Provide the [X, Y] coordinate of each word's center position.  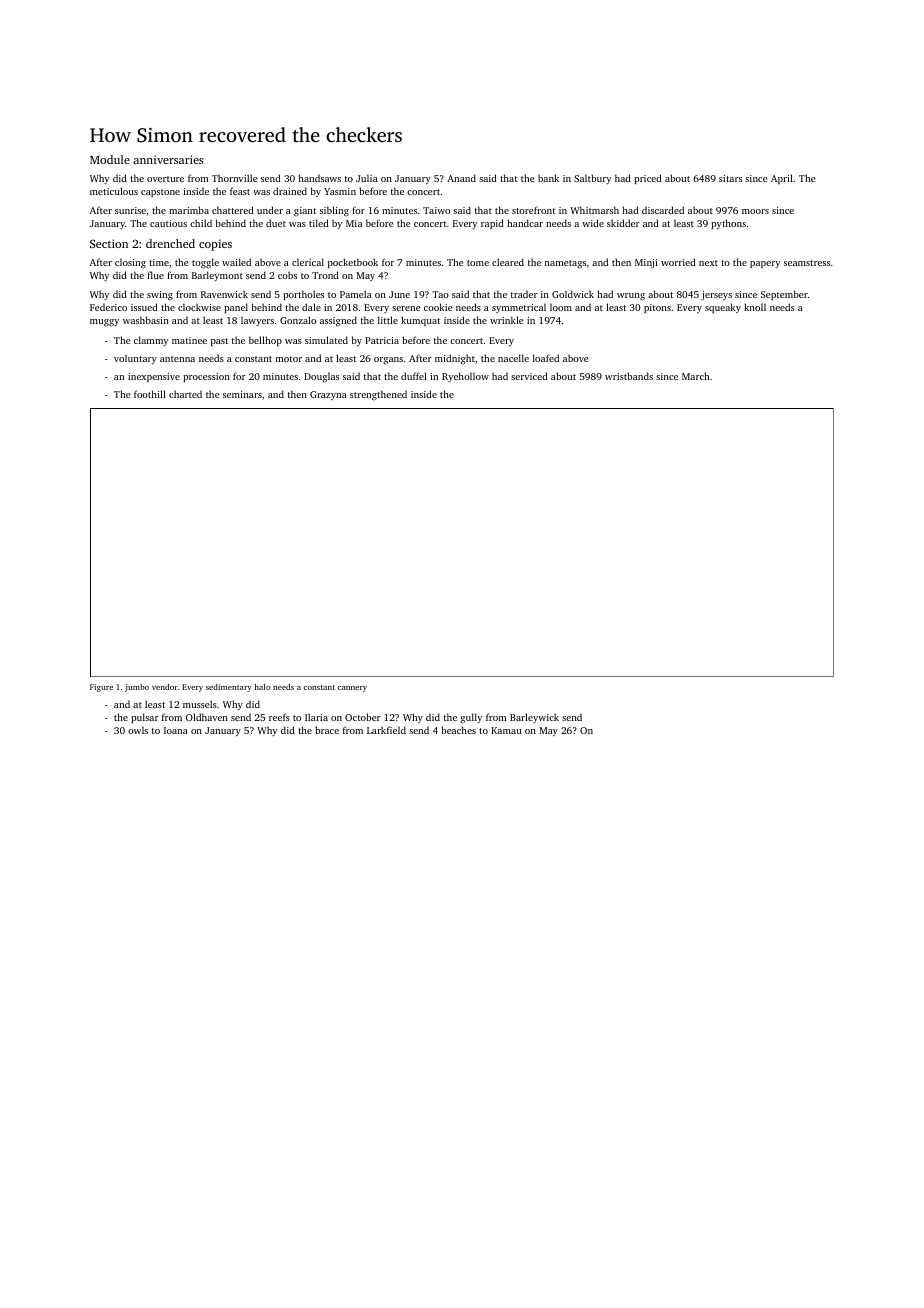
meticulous [114, 191]
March [695, 376]
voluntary [135, 359]
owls [138, 730]
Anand [461, 178]
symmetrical [519, 308]
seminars [242, 394]
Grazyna [328, 395]
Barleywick [534, 718]
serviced [529, 376]
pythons [728, 224]
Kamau [506, 730]
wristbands [629, 376]
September [784, 295]
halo [262, 687]
